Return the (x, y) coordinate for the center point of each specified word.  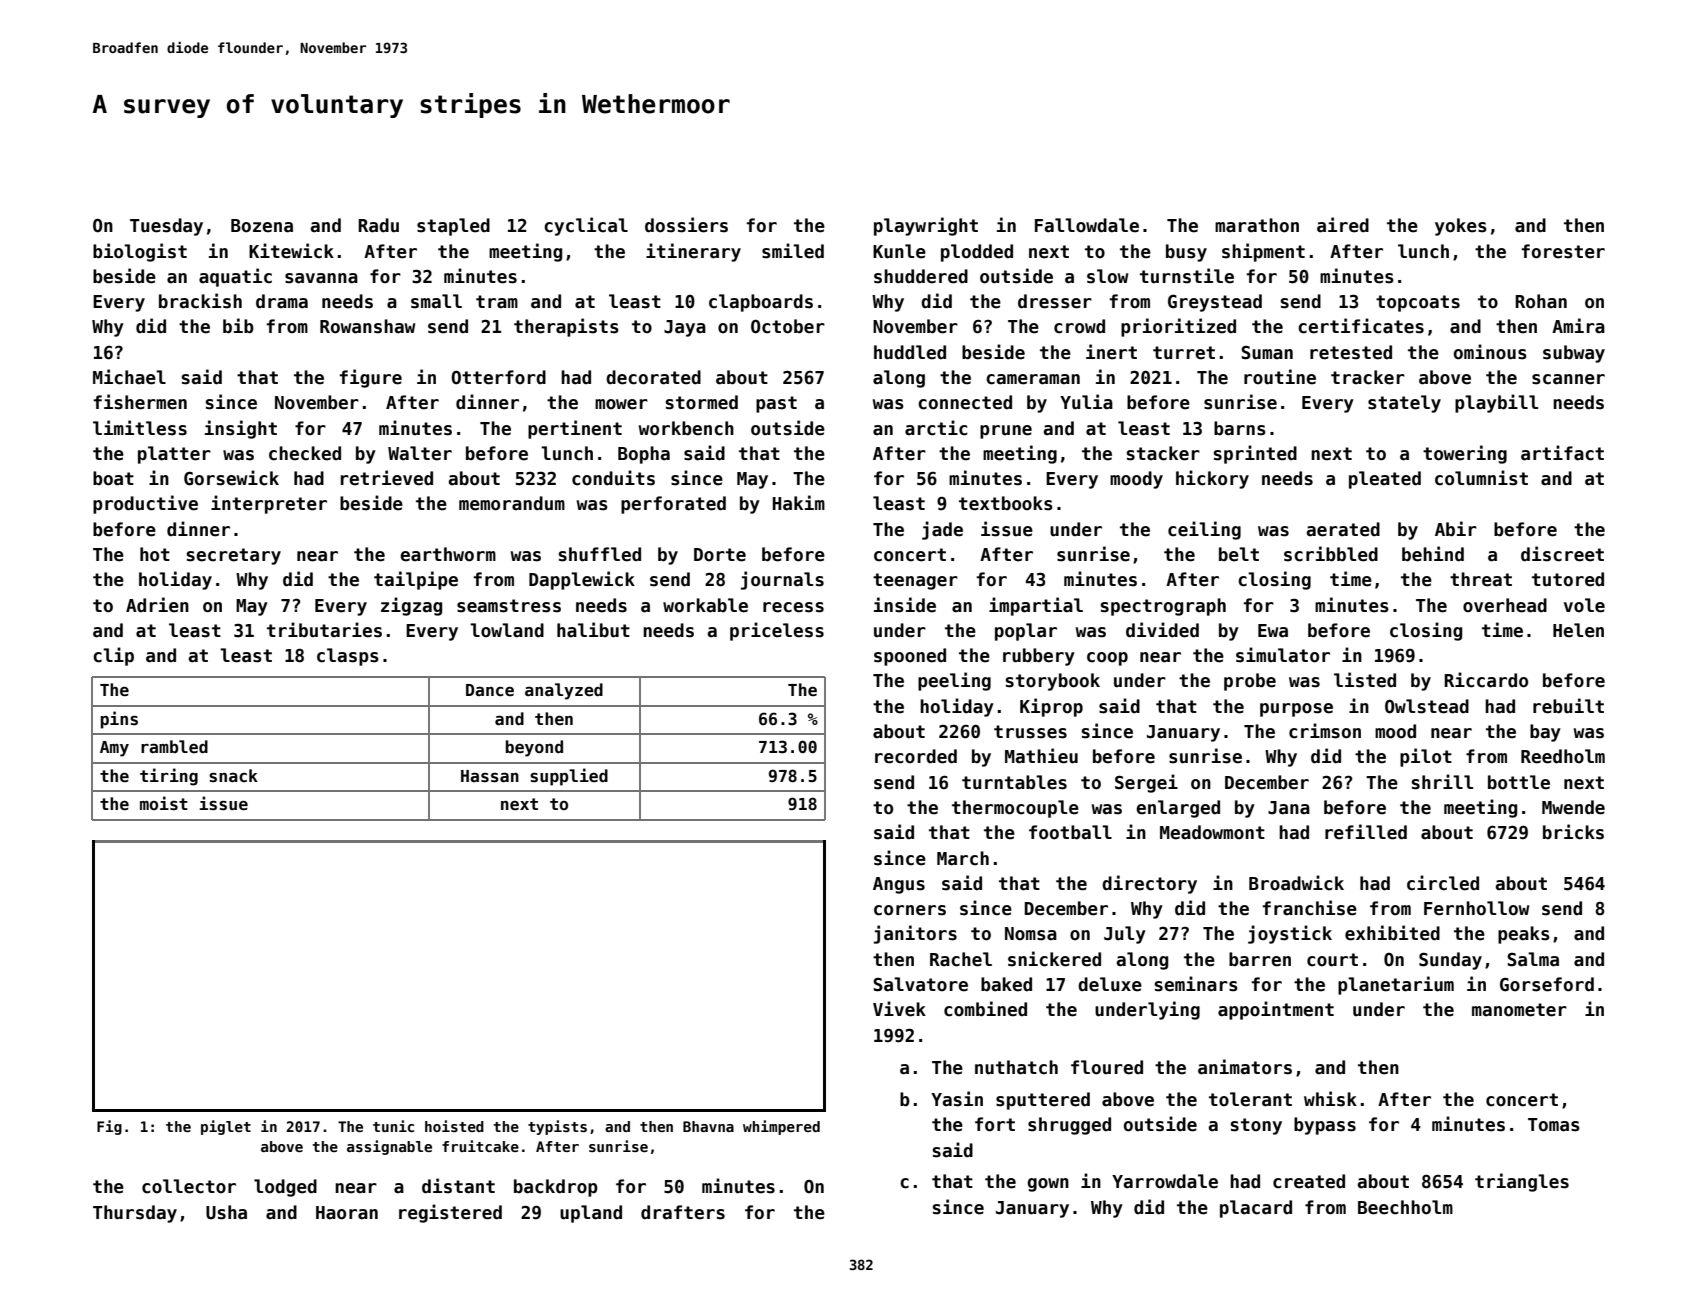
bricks (1573, 832)
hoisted (454, 1126)
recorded (916, 756)
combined (985, 1009)
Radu (378, 225)
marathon (1257, 225)
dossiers (686, 225)
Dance (490, 690)
